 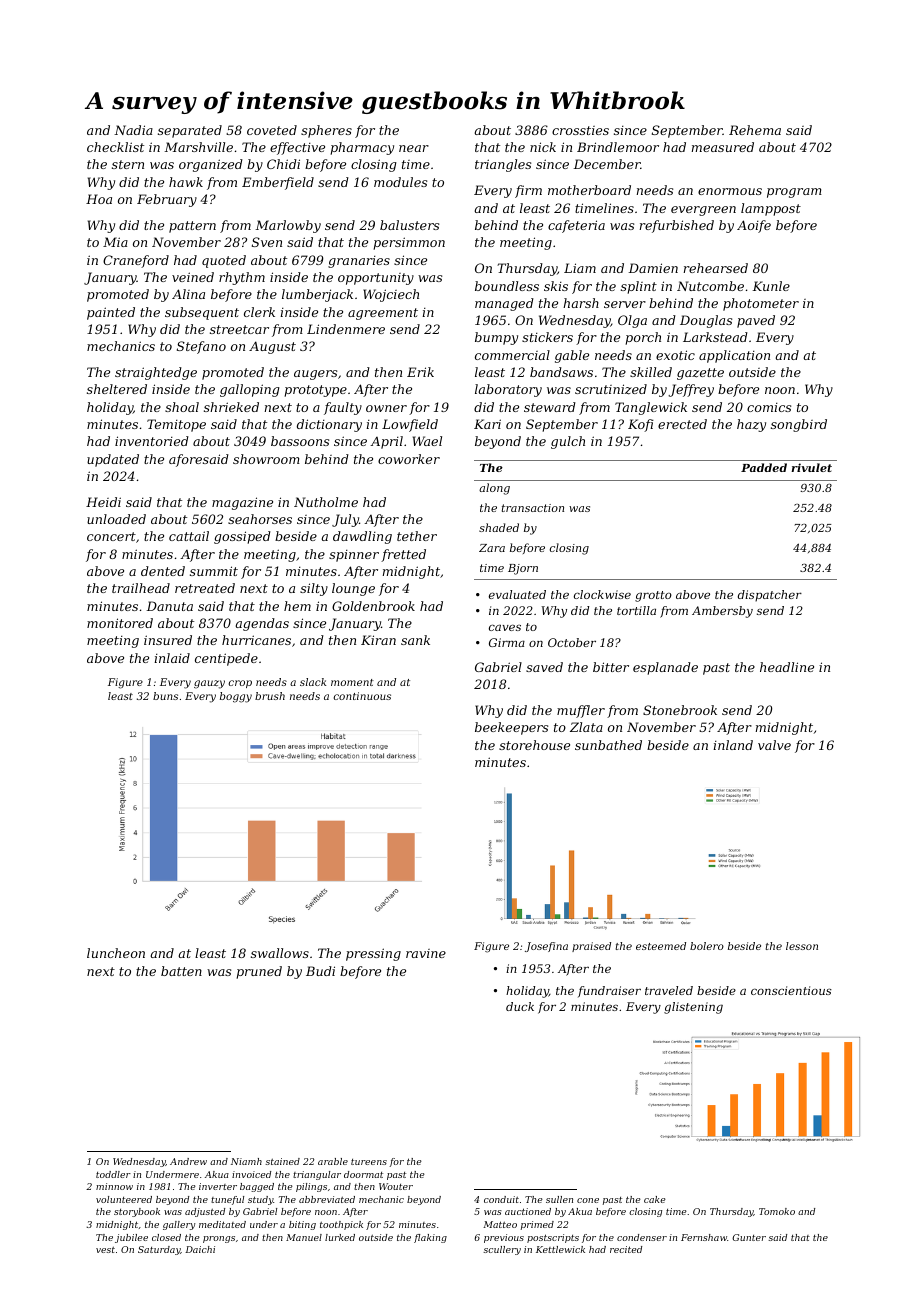 What do you see at coordinates (280, 953) in the image?
I see `swallows` at bounding box center [280, 953].
